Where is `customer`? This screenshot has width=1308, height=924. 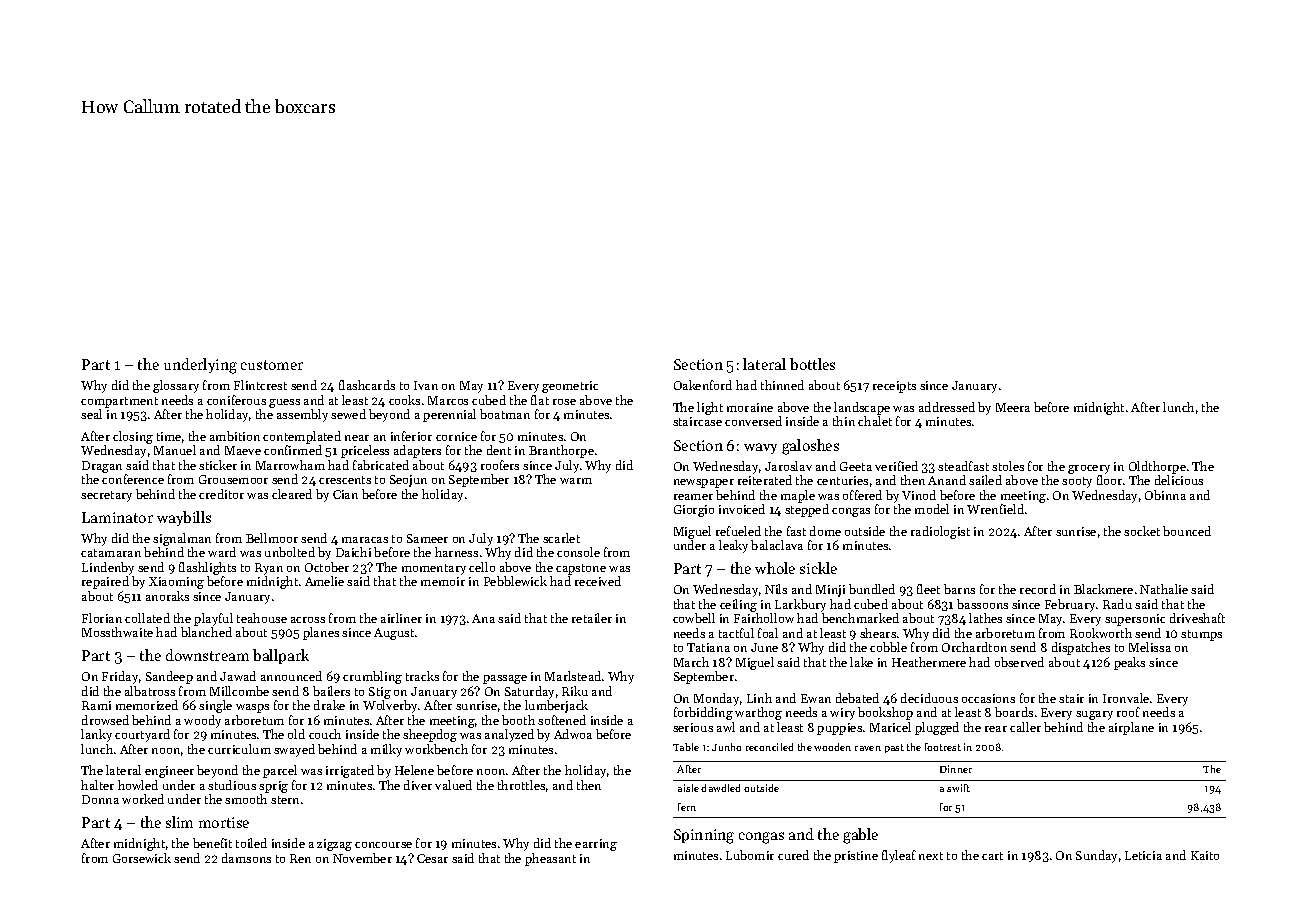
customer is located at coordinates (272, 365).
